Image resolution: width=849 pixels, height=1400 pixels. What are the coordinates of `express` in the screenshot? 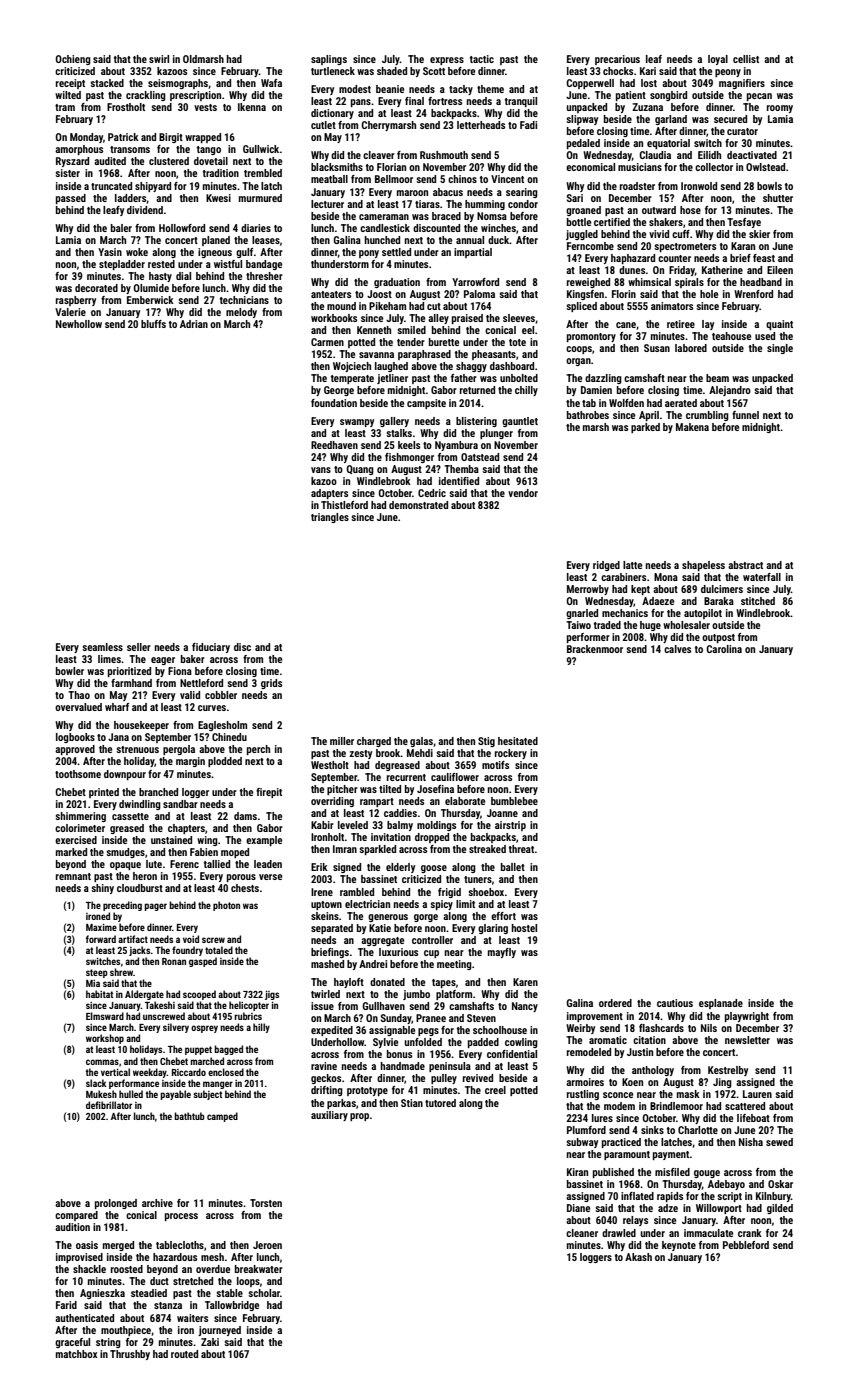 It's located at (447, 61).
